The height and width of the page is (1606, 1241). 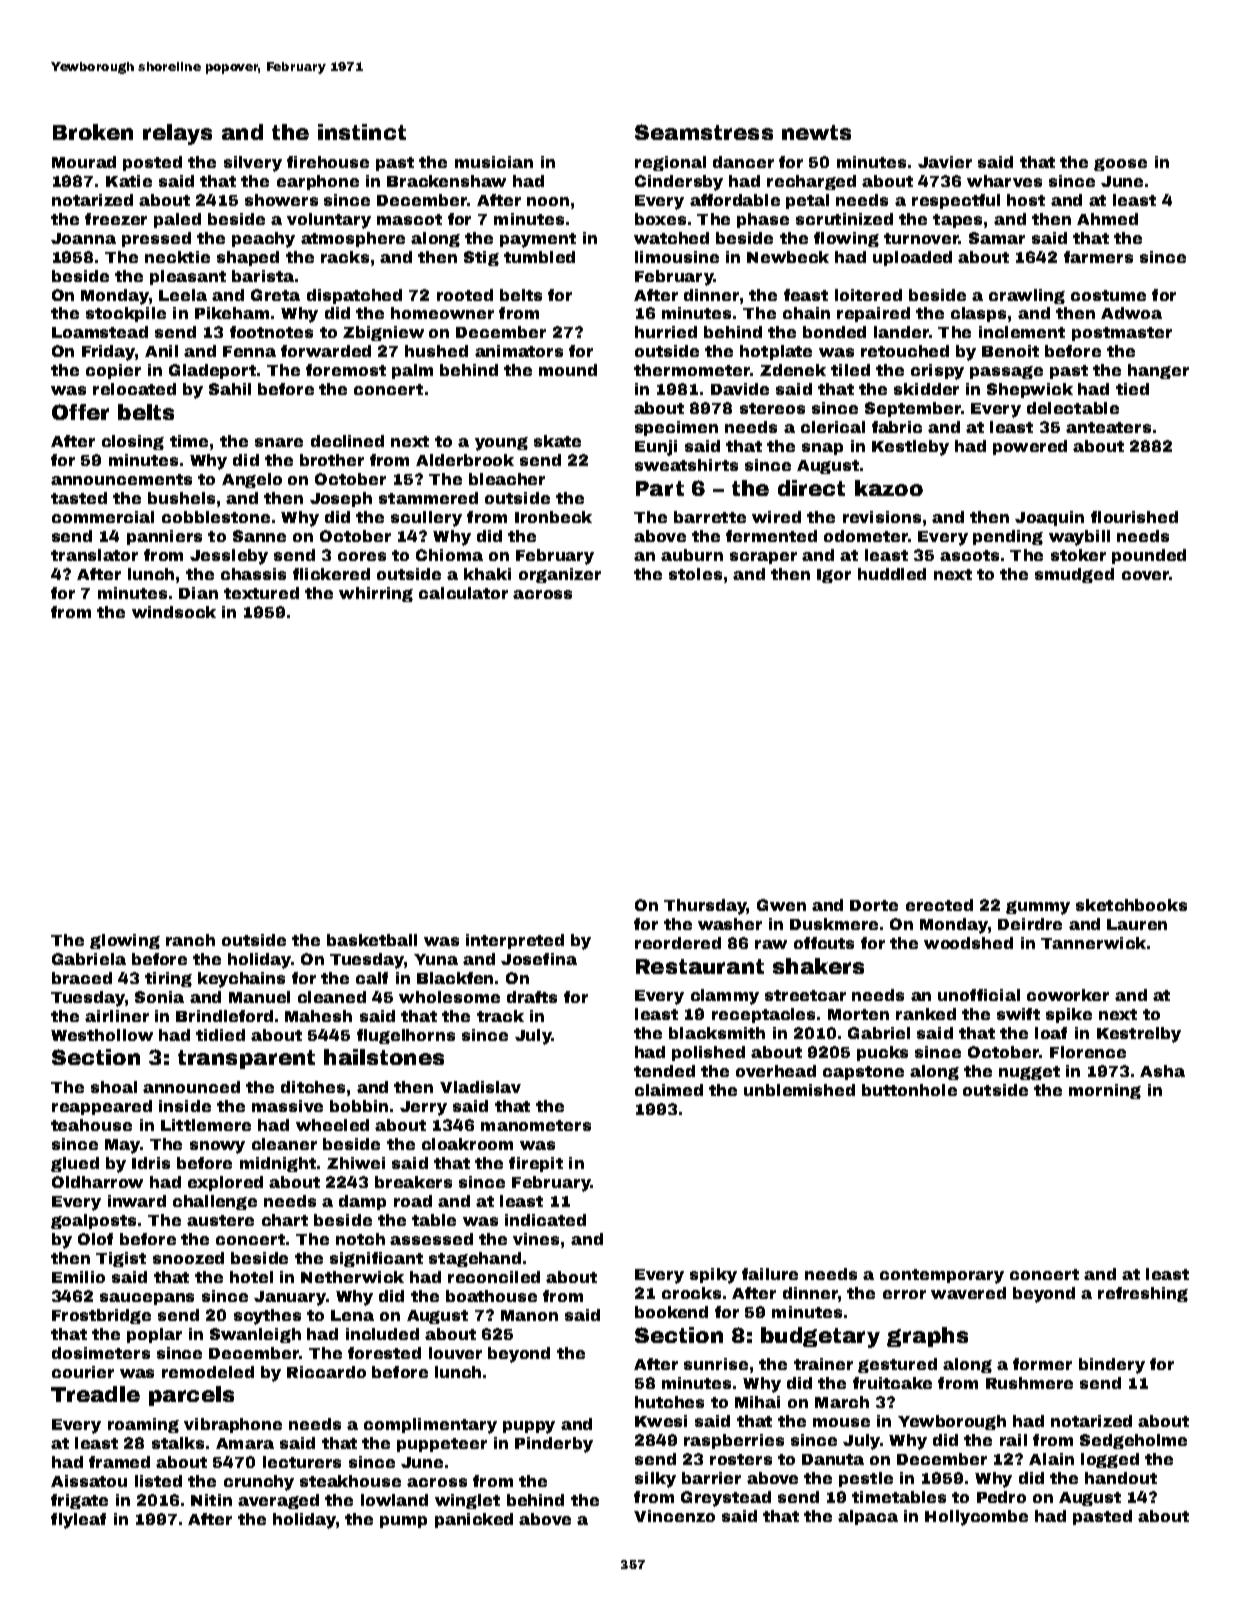 What do you see at coordinates (177, 134) in the page?
I see `relays` at bounding box center [177, 134].
